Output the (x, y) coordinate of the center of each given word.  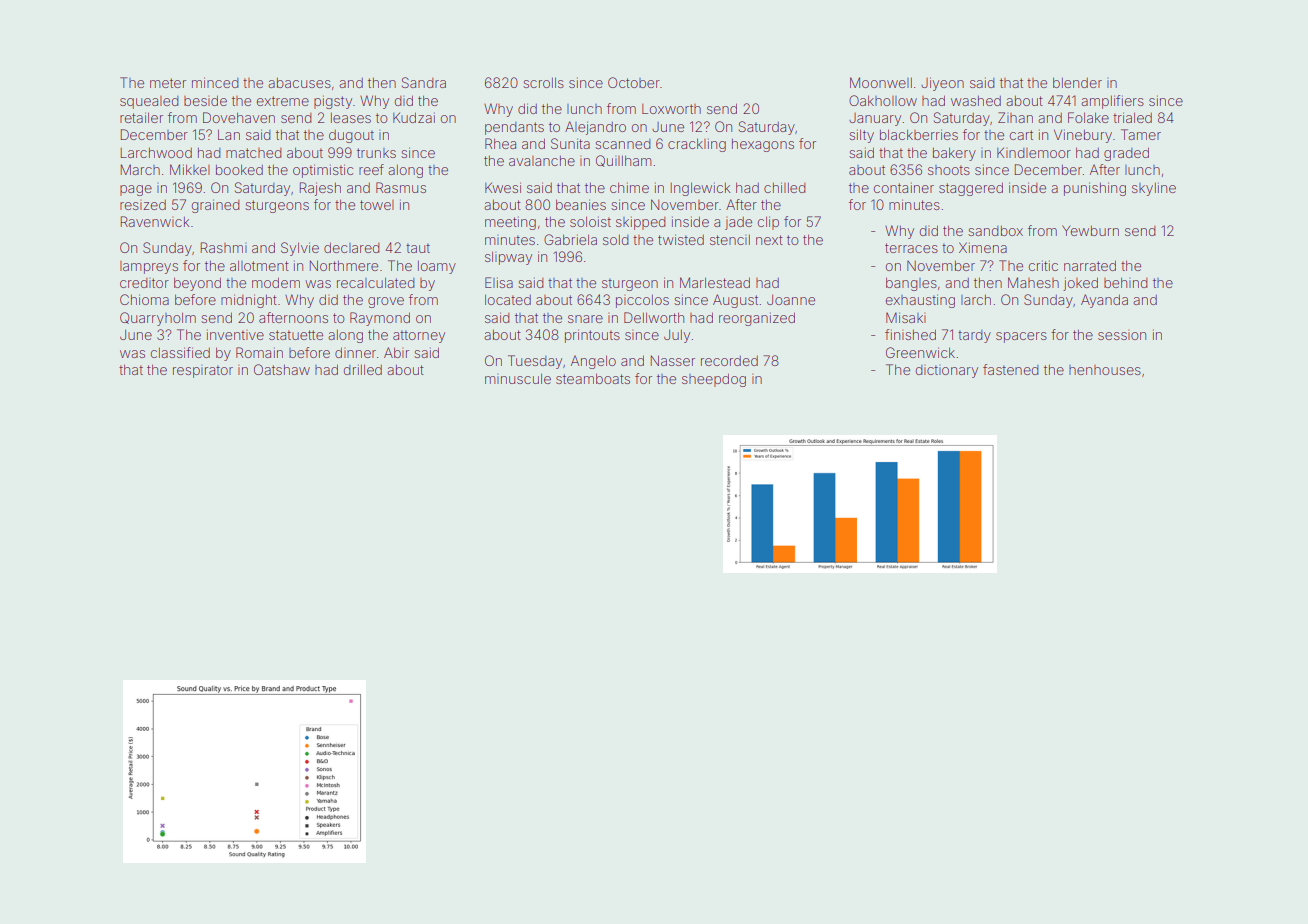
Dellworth (654, 317)
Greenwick (920, 352)
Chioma (144, 299)
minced (215, 82)
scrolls (543, 82)
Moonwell (881, 82)
